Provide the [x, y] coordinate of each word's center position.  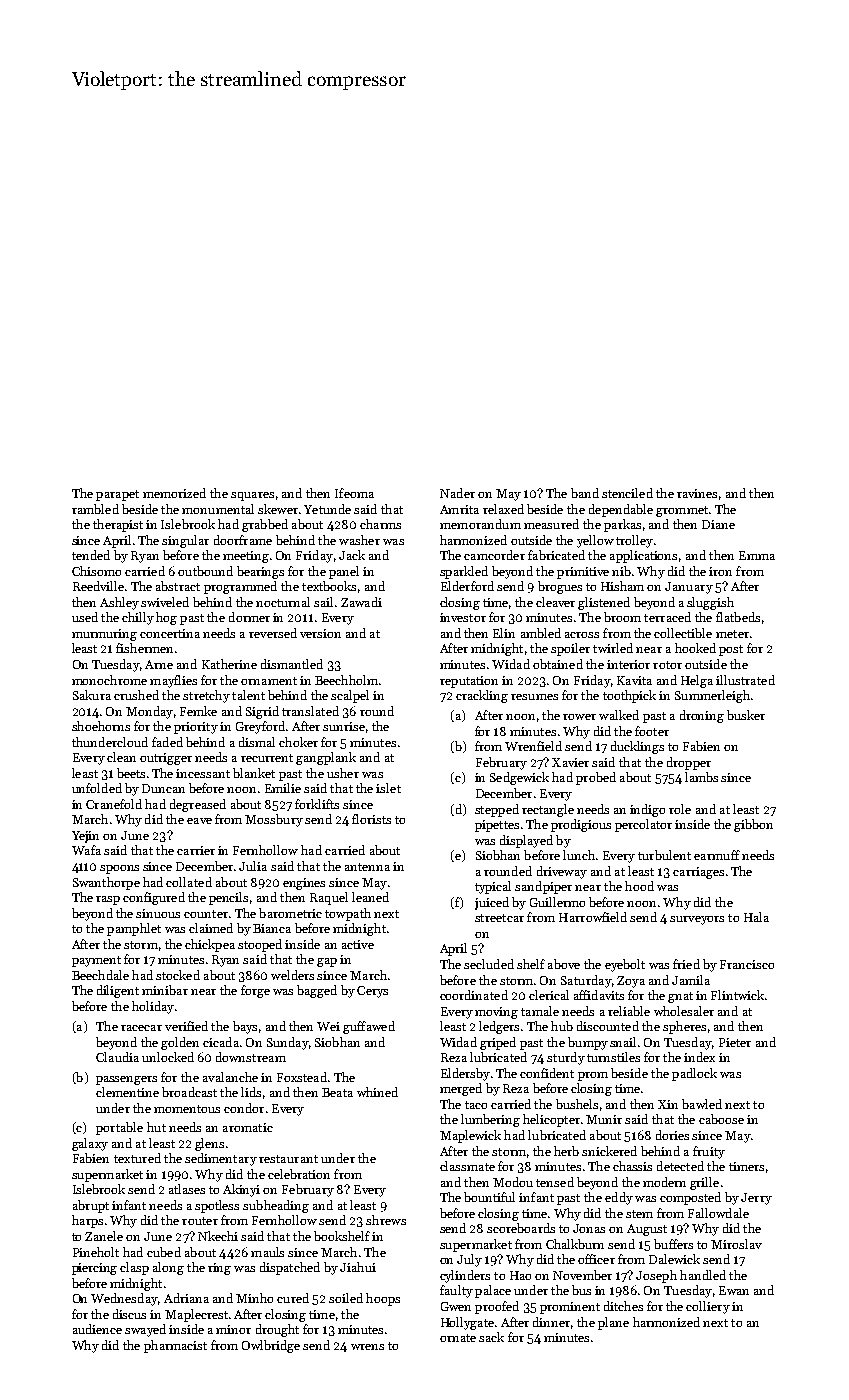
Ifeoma [354, 493]
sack [491, 1337]
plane [613, 1323]
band [585, 493]
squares [252, 496]
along [168, 1268]
